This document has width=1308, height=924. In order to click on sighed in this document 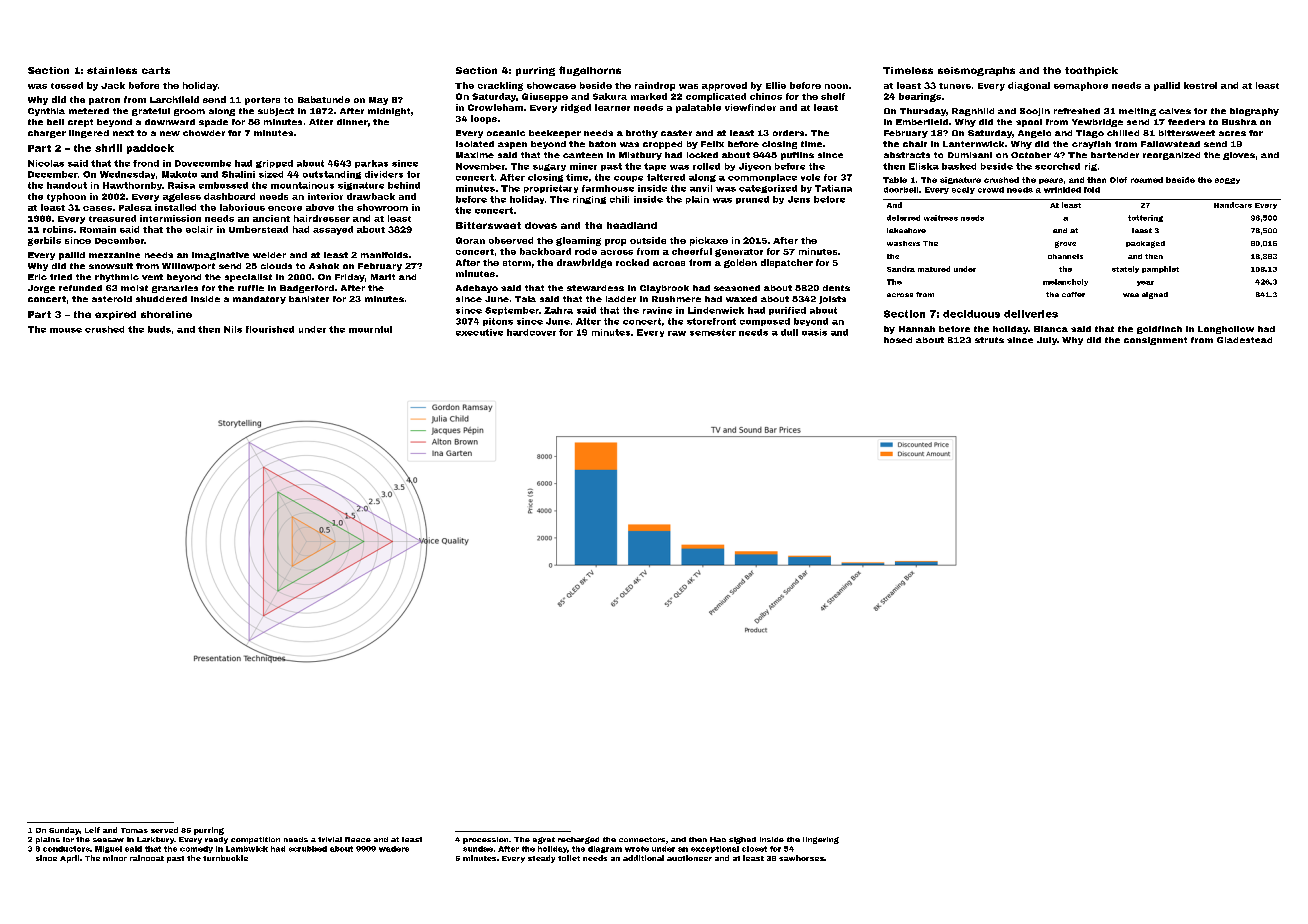, I will do `click(742, 840)`.
